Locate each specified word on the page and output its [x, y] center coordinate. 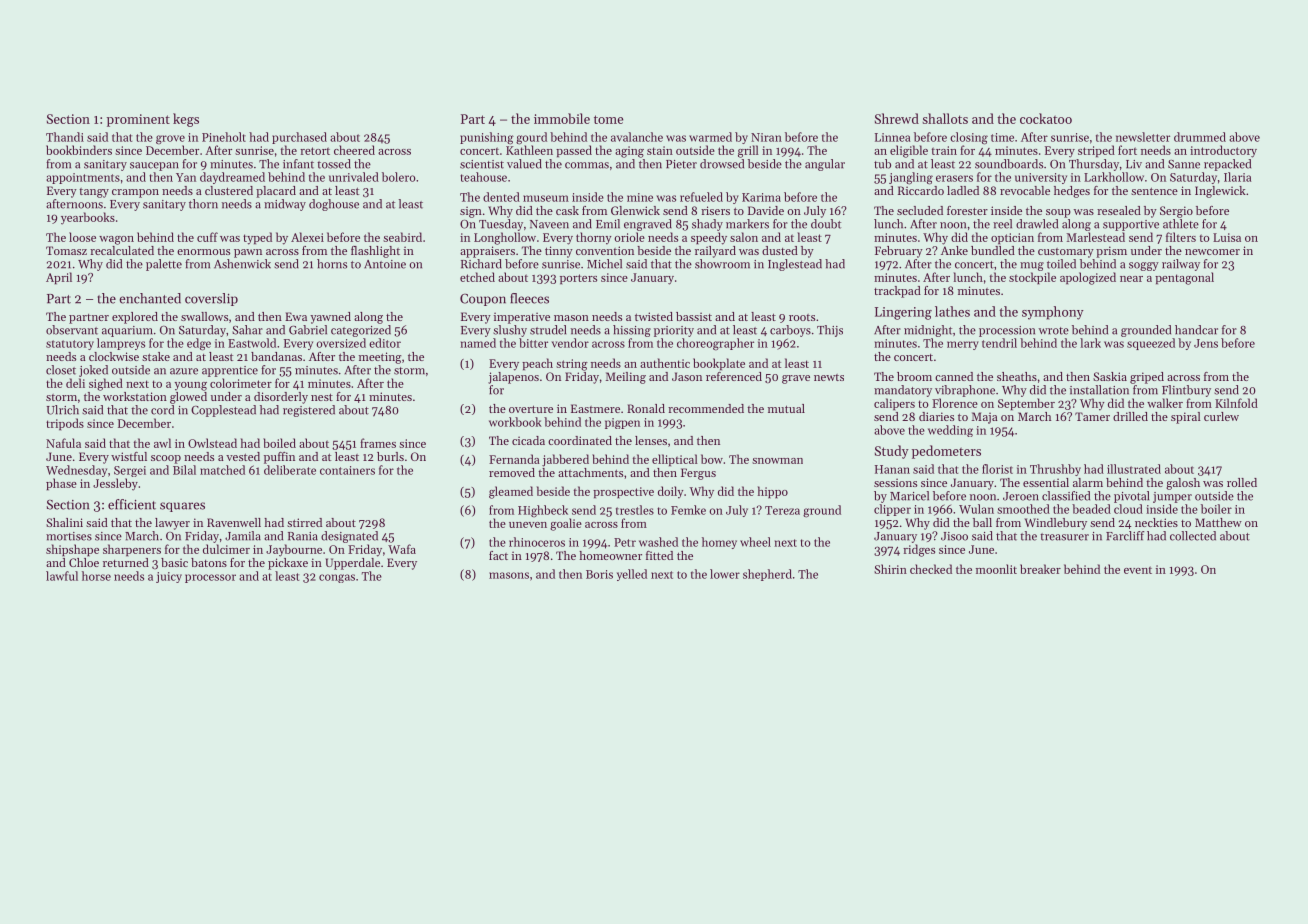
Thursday [1094, 165]
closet [61, 370]
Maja [985, 418]
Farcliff [1125, 536]
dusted [780, 250]
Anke [954, 250]
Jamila [243, 536]
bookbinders [79, 150]
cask [567, 210]
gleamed [511, 492]
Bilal [184, 470]
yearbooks [88, 218]
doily [670, 492]
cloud [1128, 509]
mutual [786, 408]
